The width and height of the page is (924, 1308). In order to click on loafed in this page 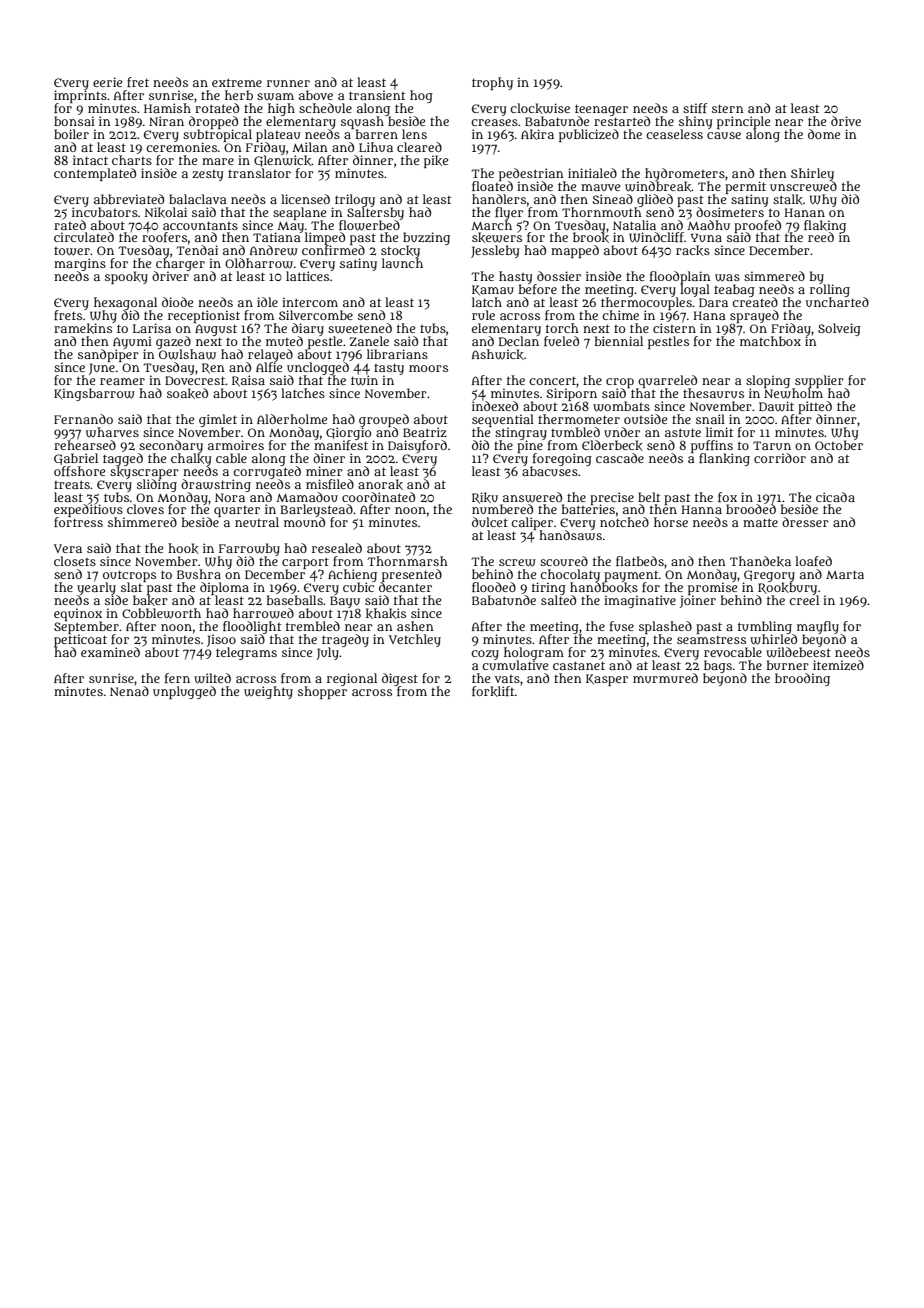, I will do `click(813, 561)`.
